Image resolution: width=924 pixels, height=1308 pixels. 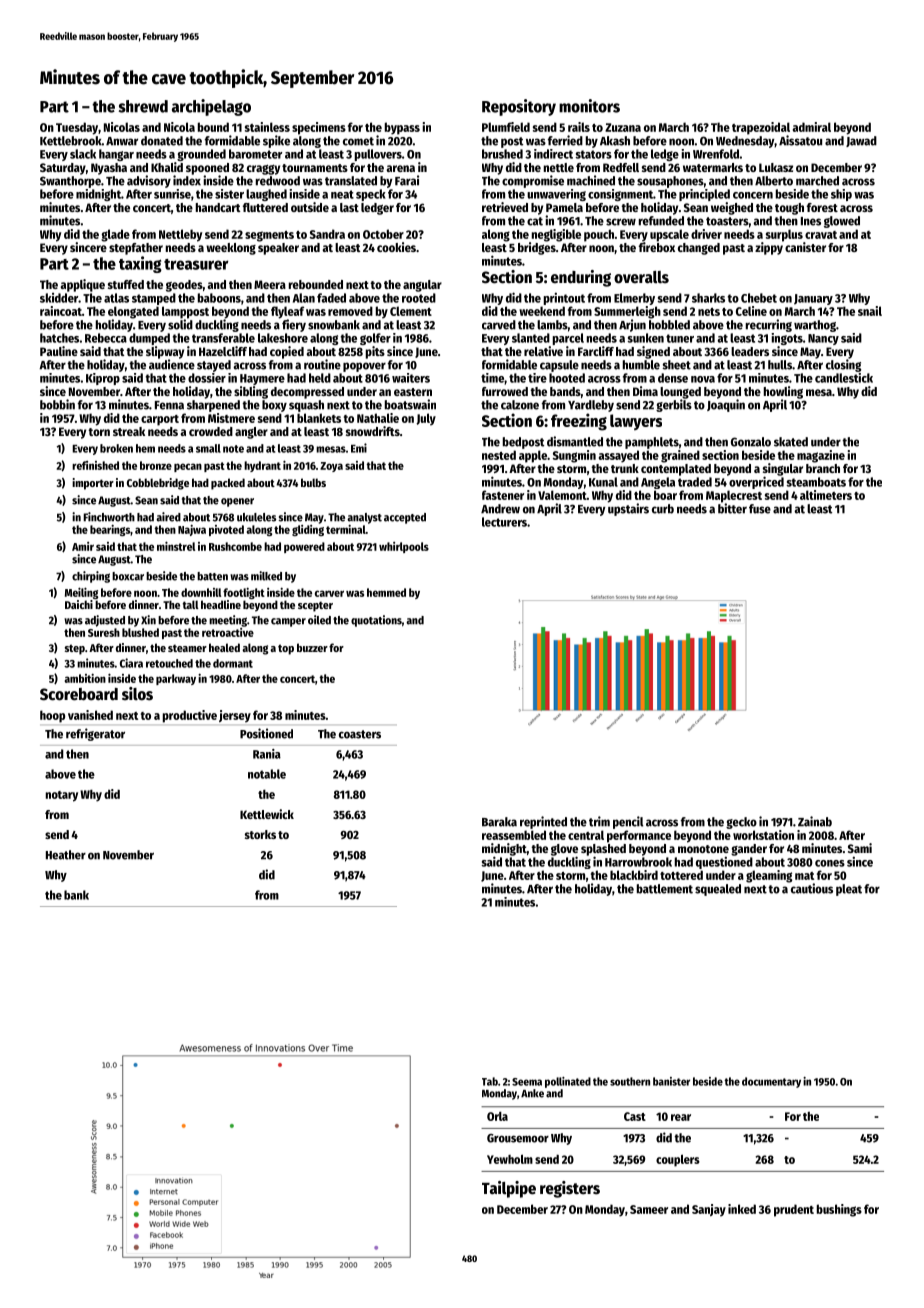 I want to click on Tailpipe, so click(x=509, y=1189).
